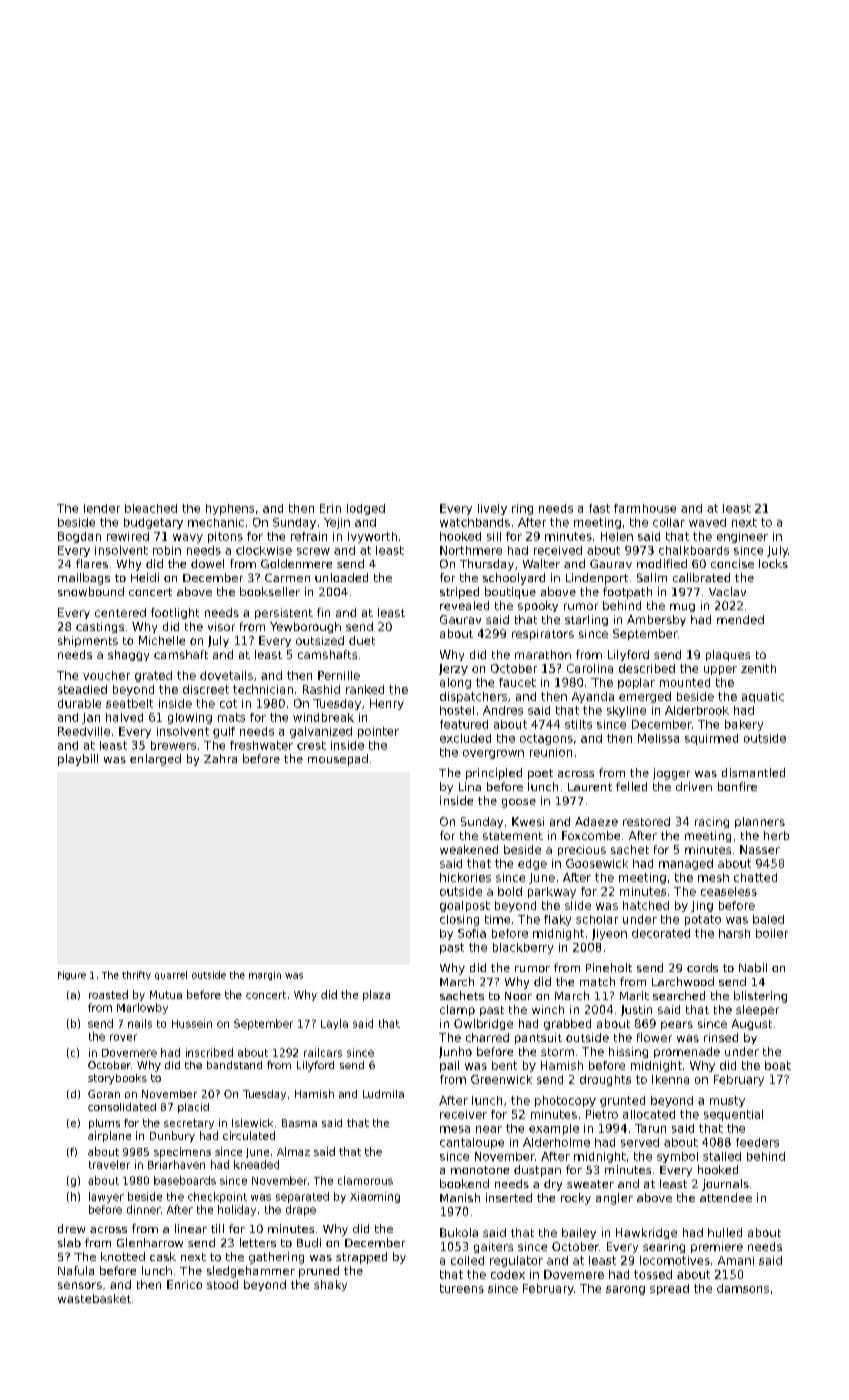  What do you see at coordinates (503, 710) in the screenshot?
I see `Andres` at bounding box center [503, 710].
